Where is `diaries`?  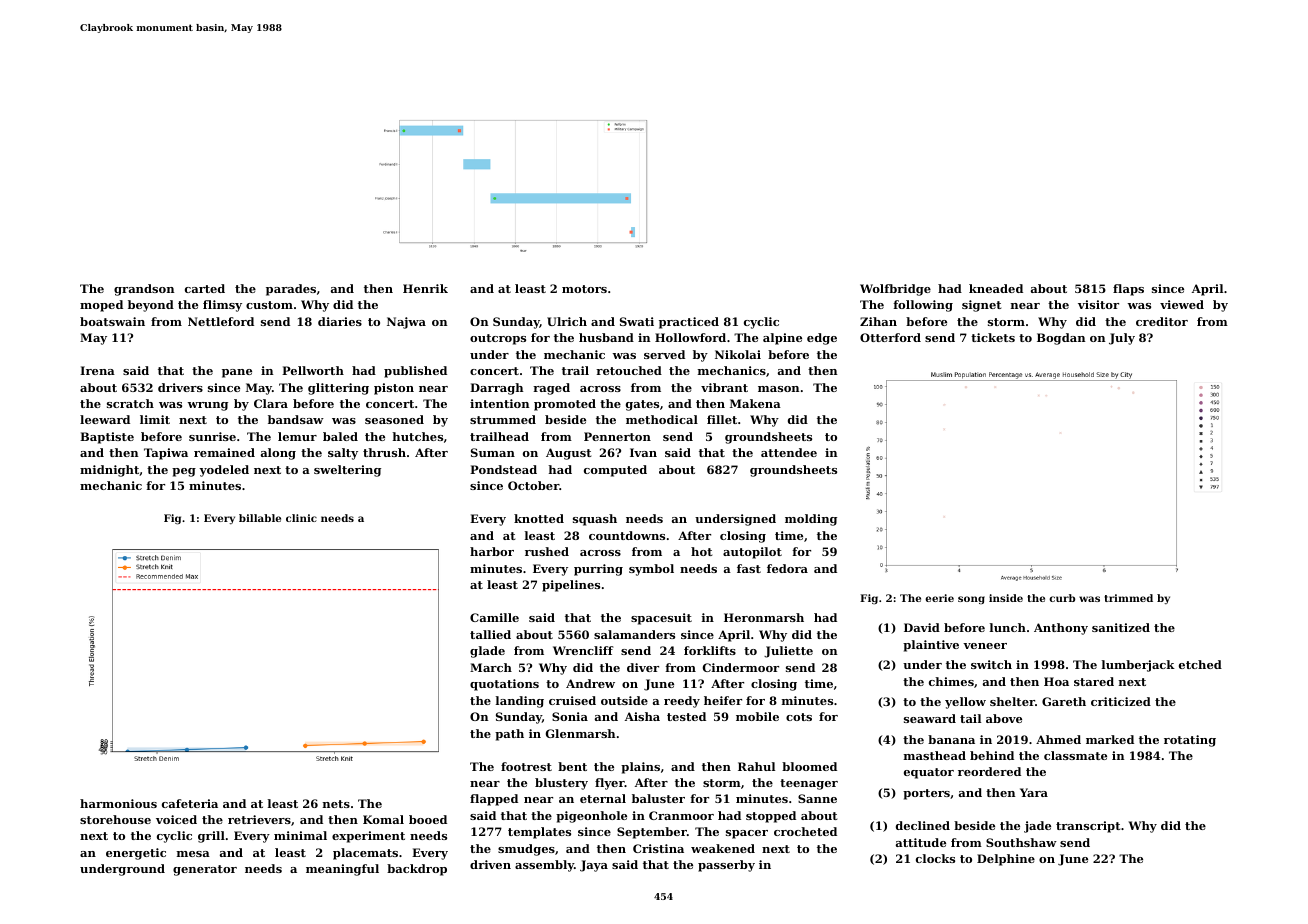 diaries is located at coordinates (340, 321).
